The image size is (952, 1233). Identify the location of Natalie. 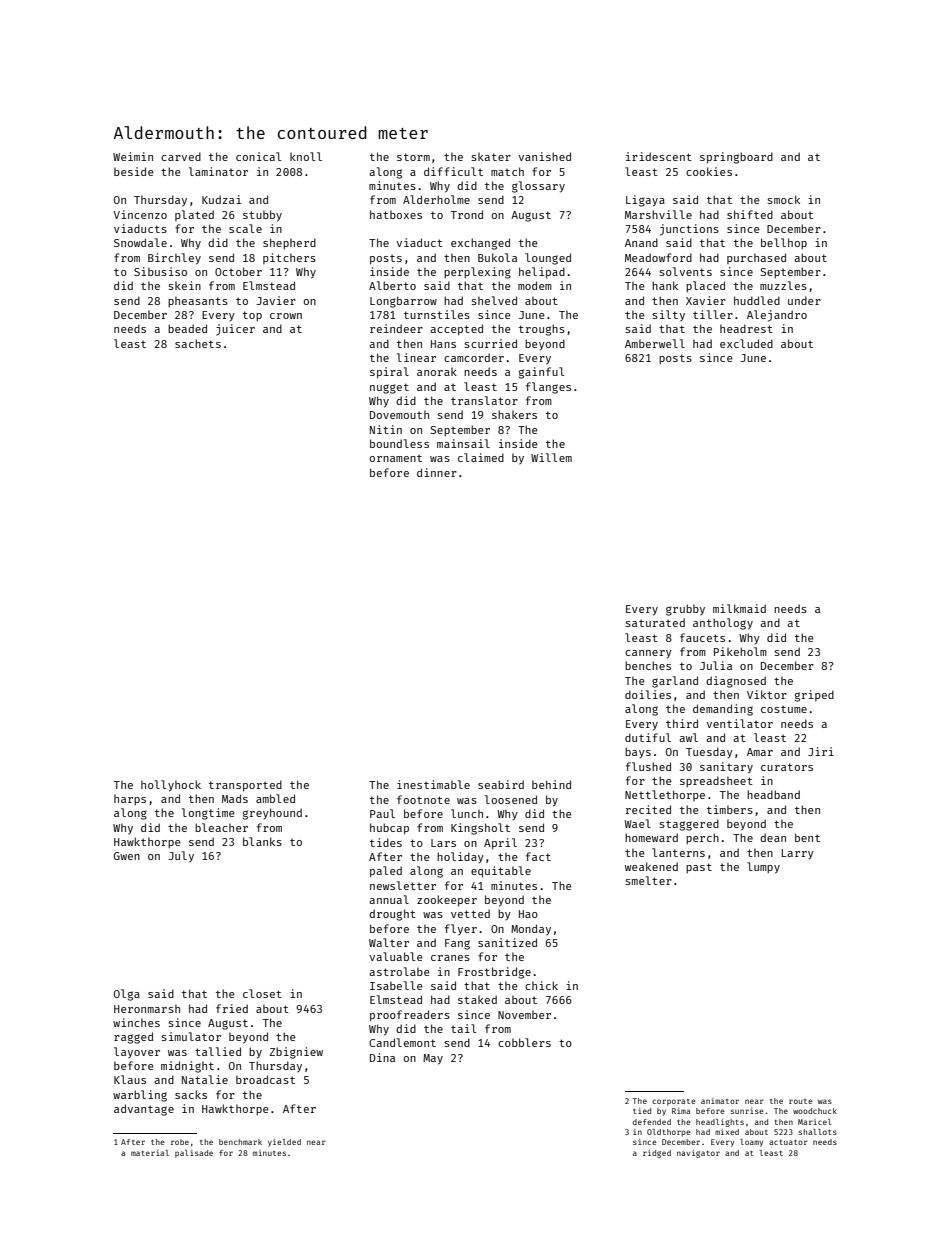
(205, 1079).
